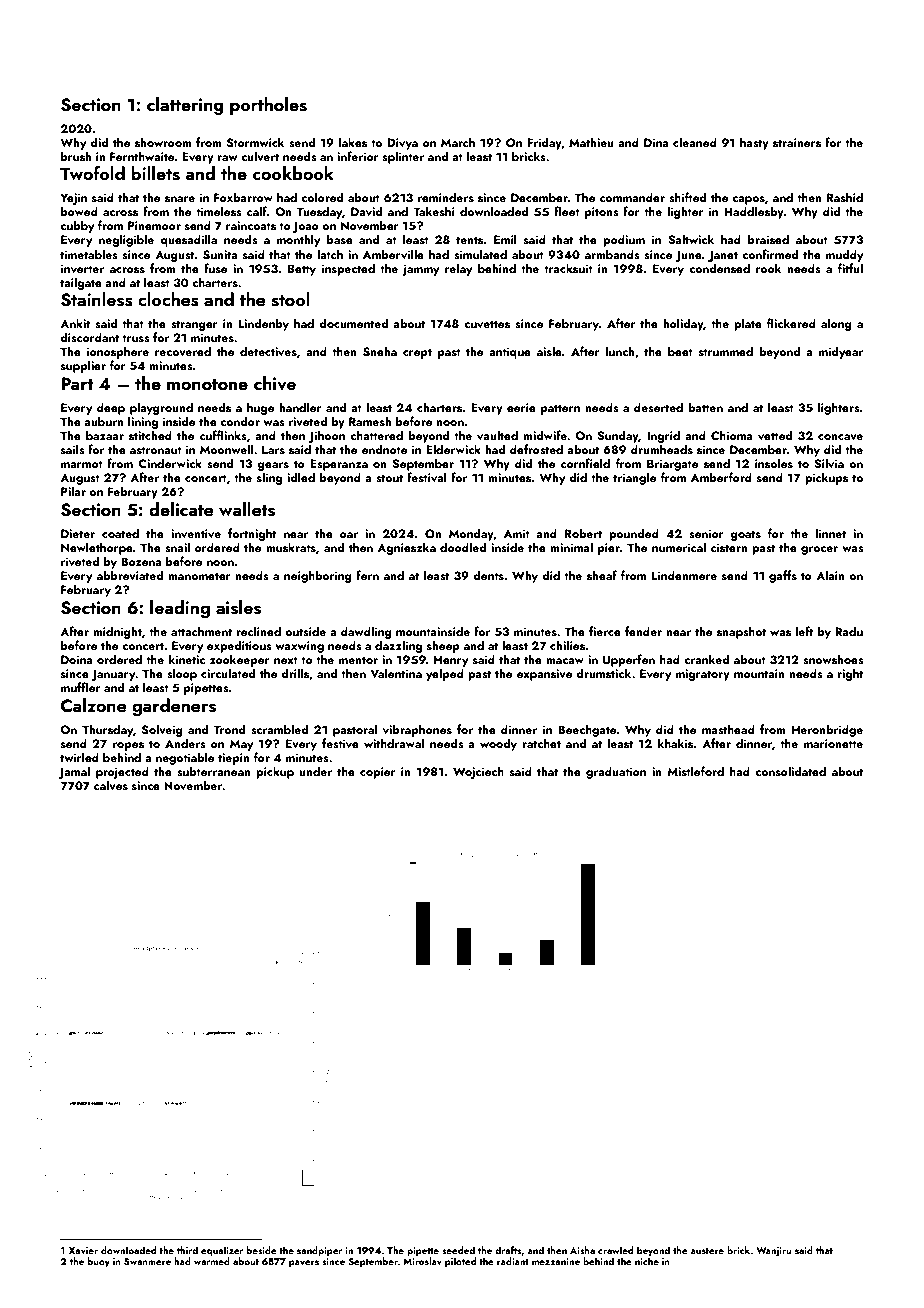 The width and height of the screenshot is (924, 1308). Describe the element at coordinates (458, 1250) in the screenshot. I see `seeded` at that location.
